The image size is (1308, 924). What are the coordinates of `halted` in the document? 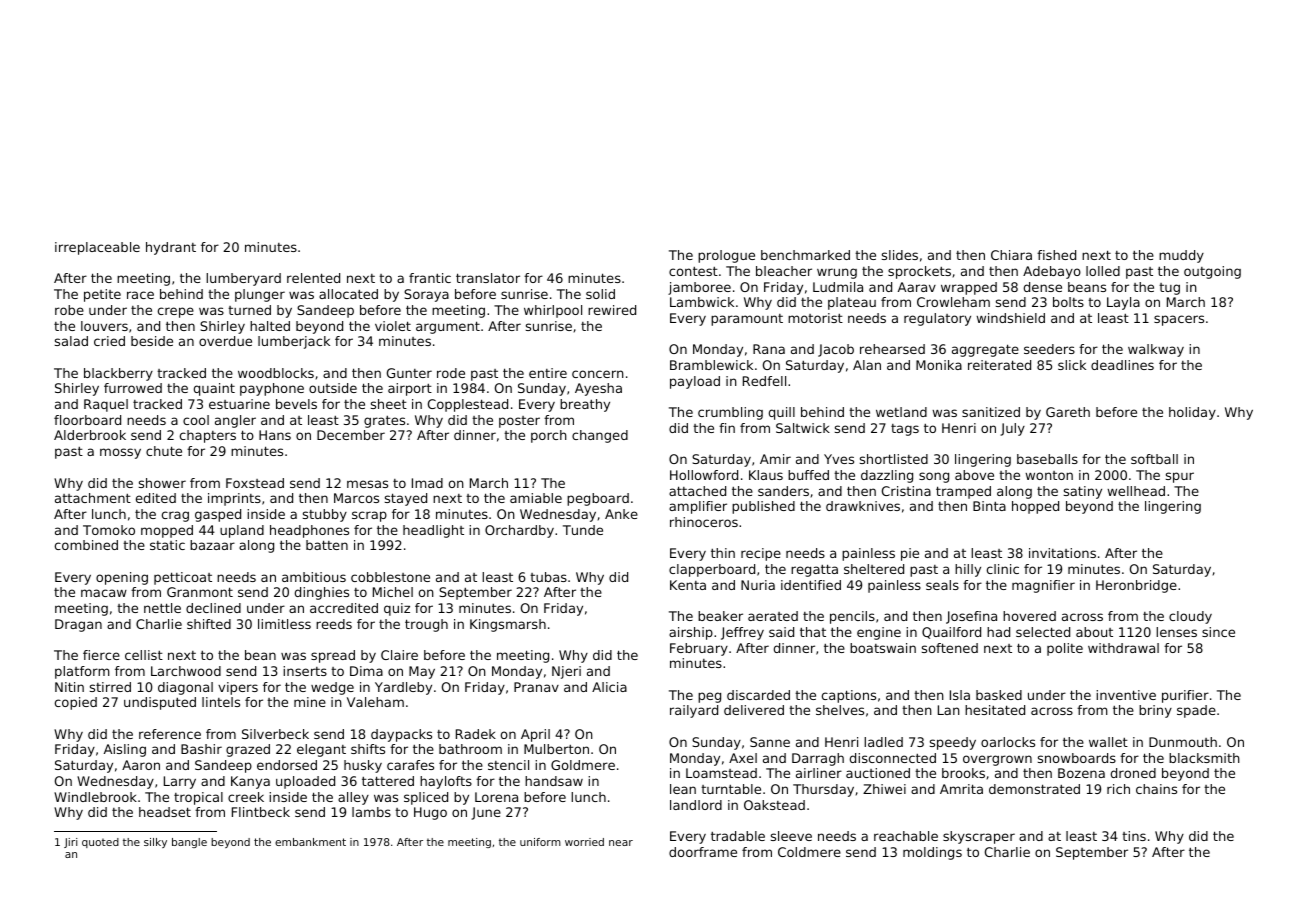 It's located at (270, 326).
